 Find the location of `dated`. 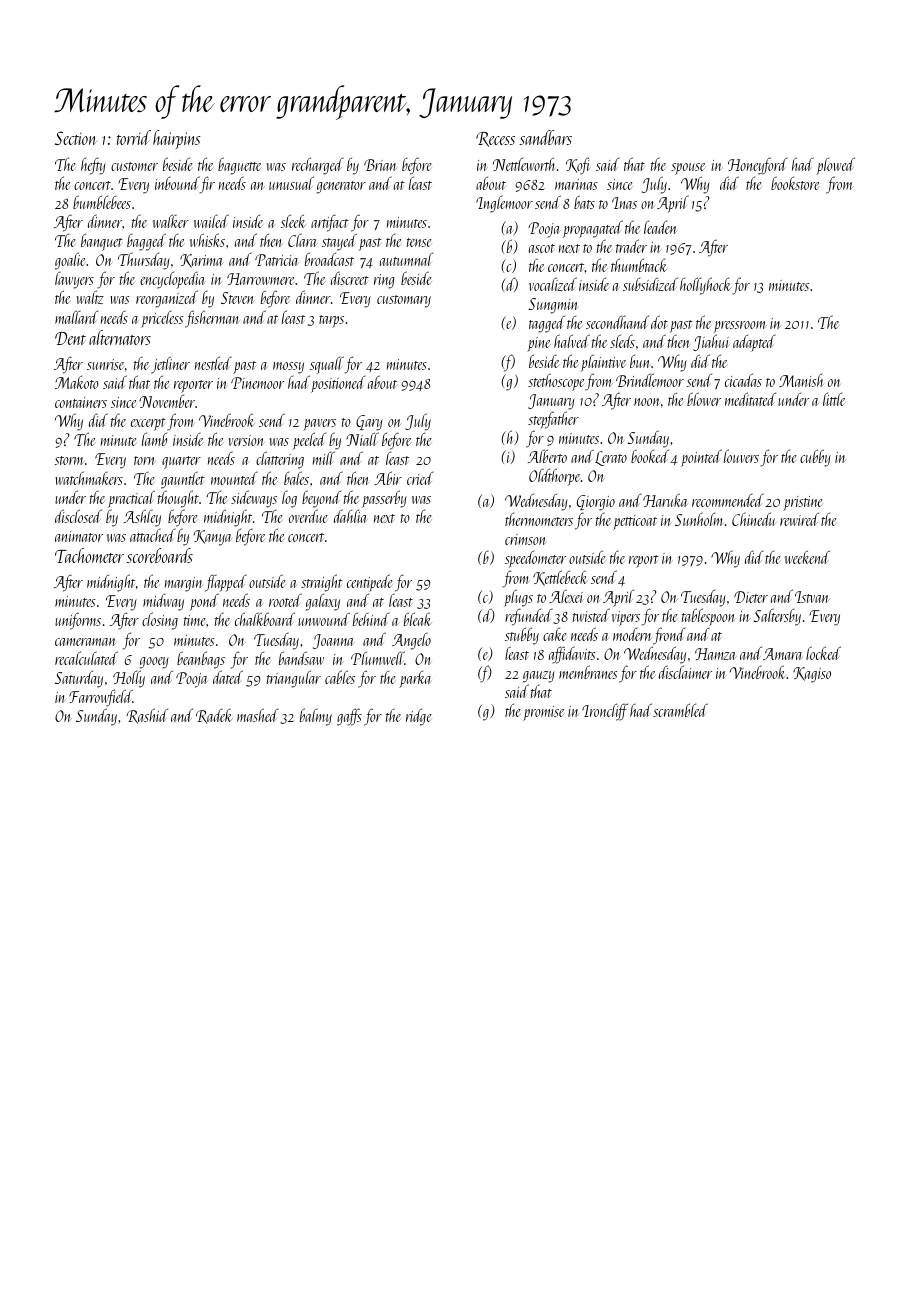

dated is located at coordinates (228, 677).
